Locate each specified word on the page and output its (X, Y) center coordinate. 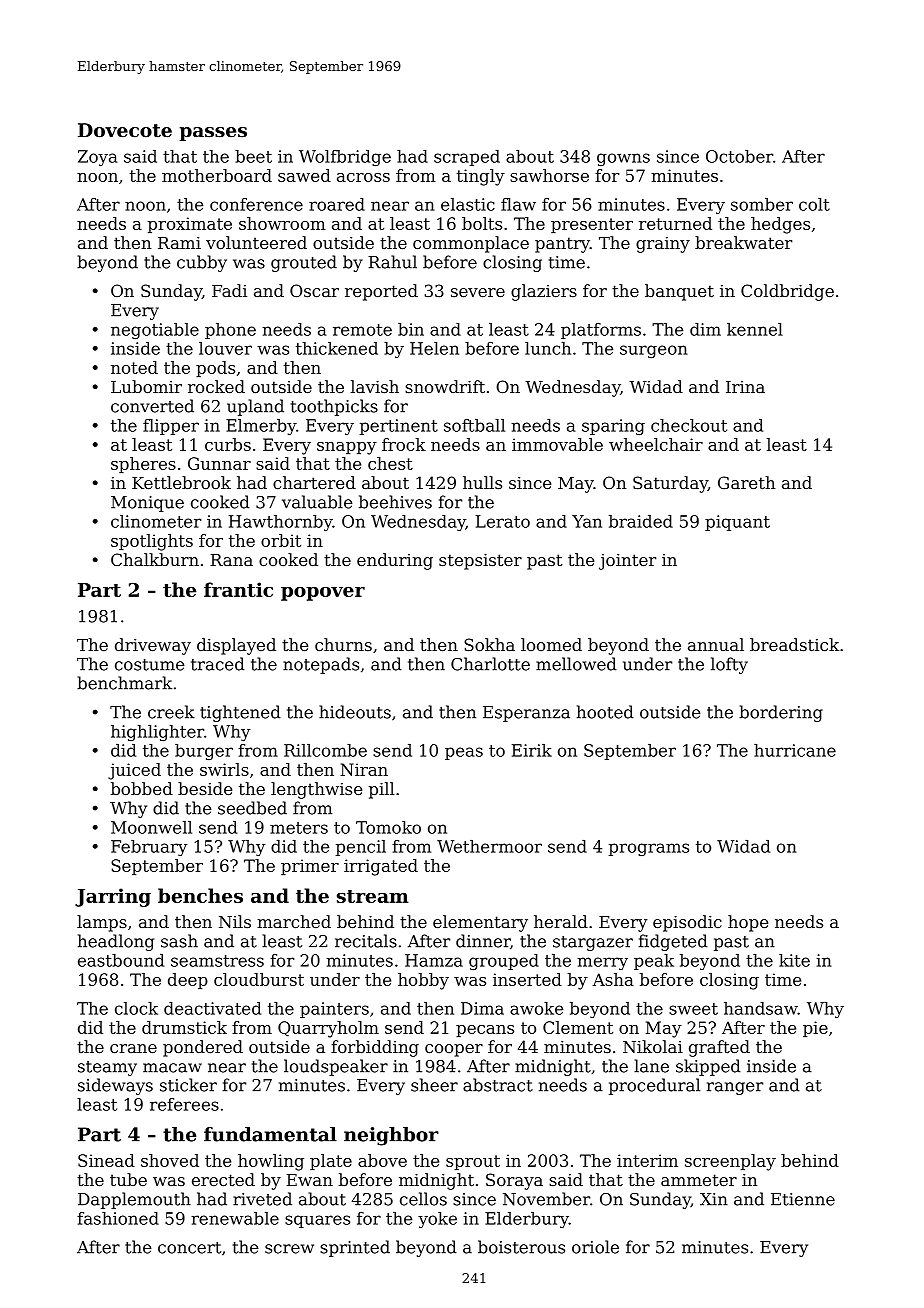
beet (253, 156)
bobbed (142, 788)
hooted (605, 712)
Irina (745, 387)
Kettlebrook (181, 482)
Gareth (746, 482)
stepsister (480, 562)
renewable (235, 1218)
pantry (562, 245)
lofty (729, 665)
